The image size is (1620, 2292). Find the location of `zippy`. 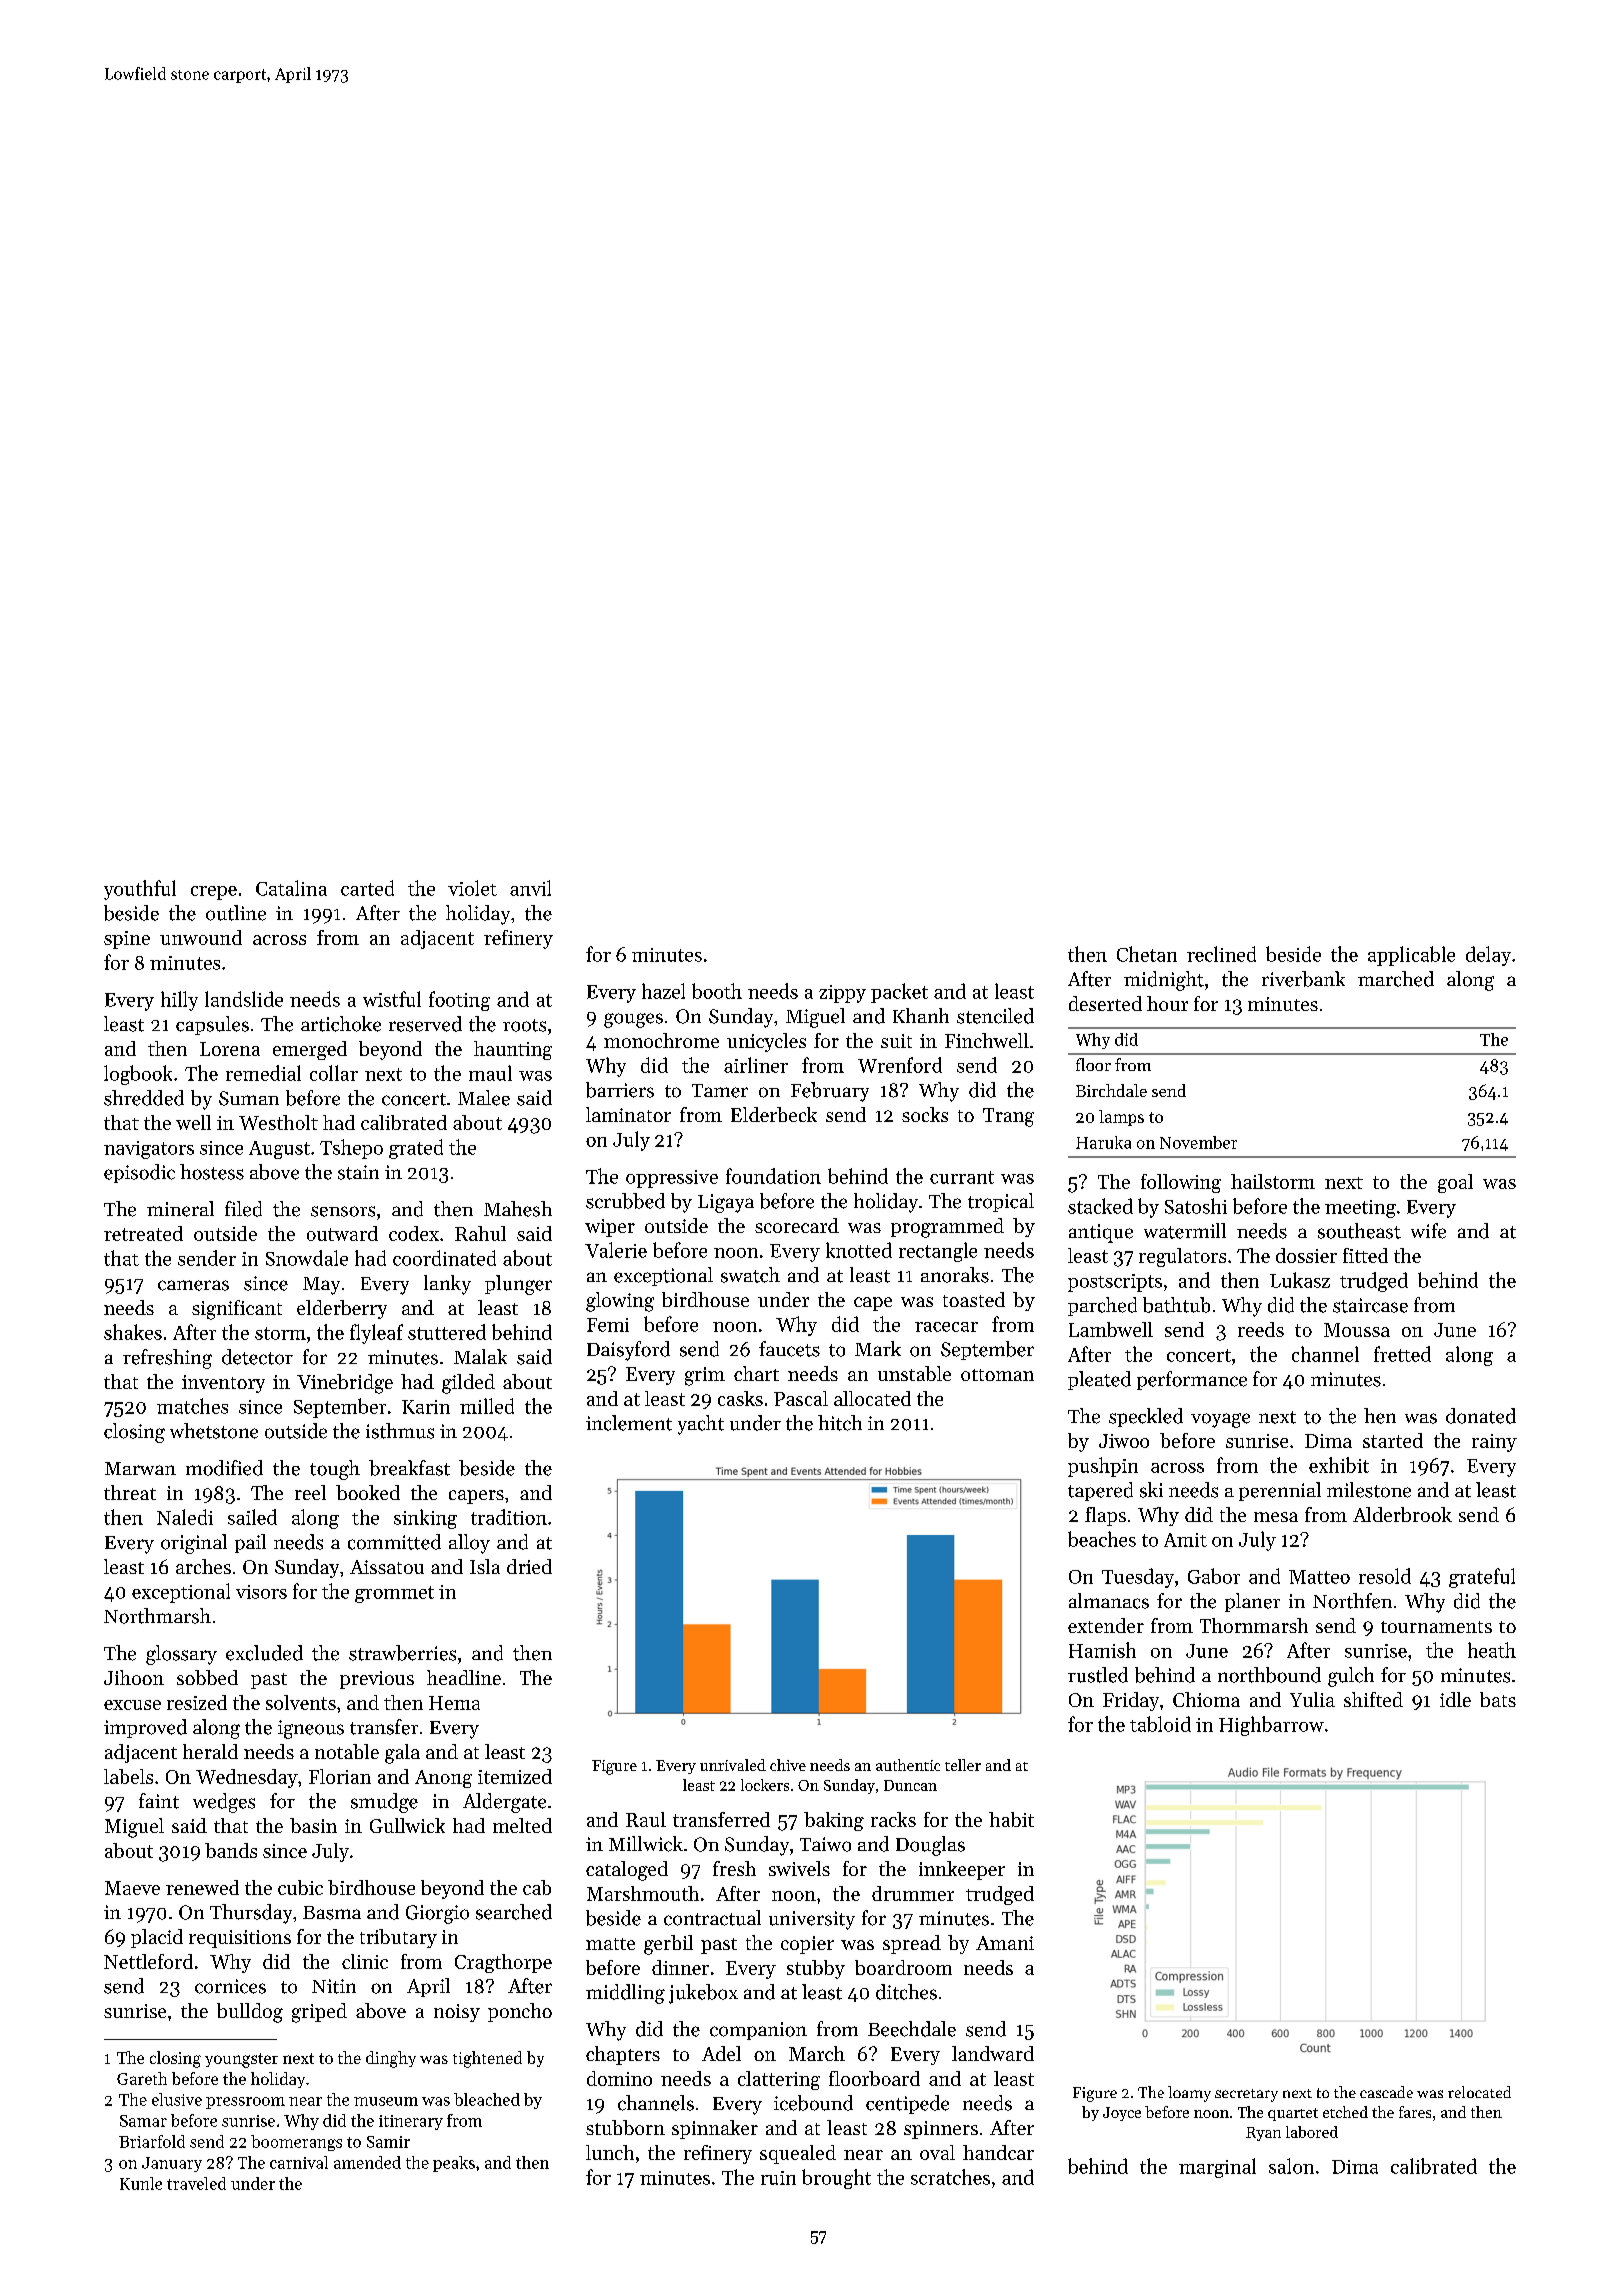

zippy is located at coordinates (842, 994).
